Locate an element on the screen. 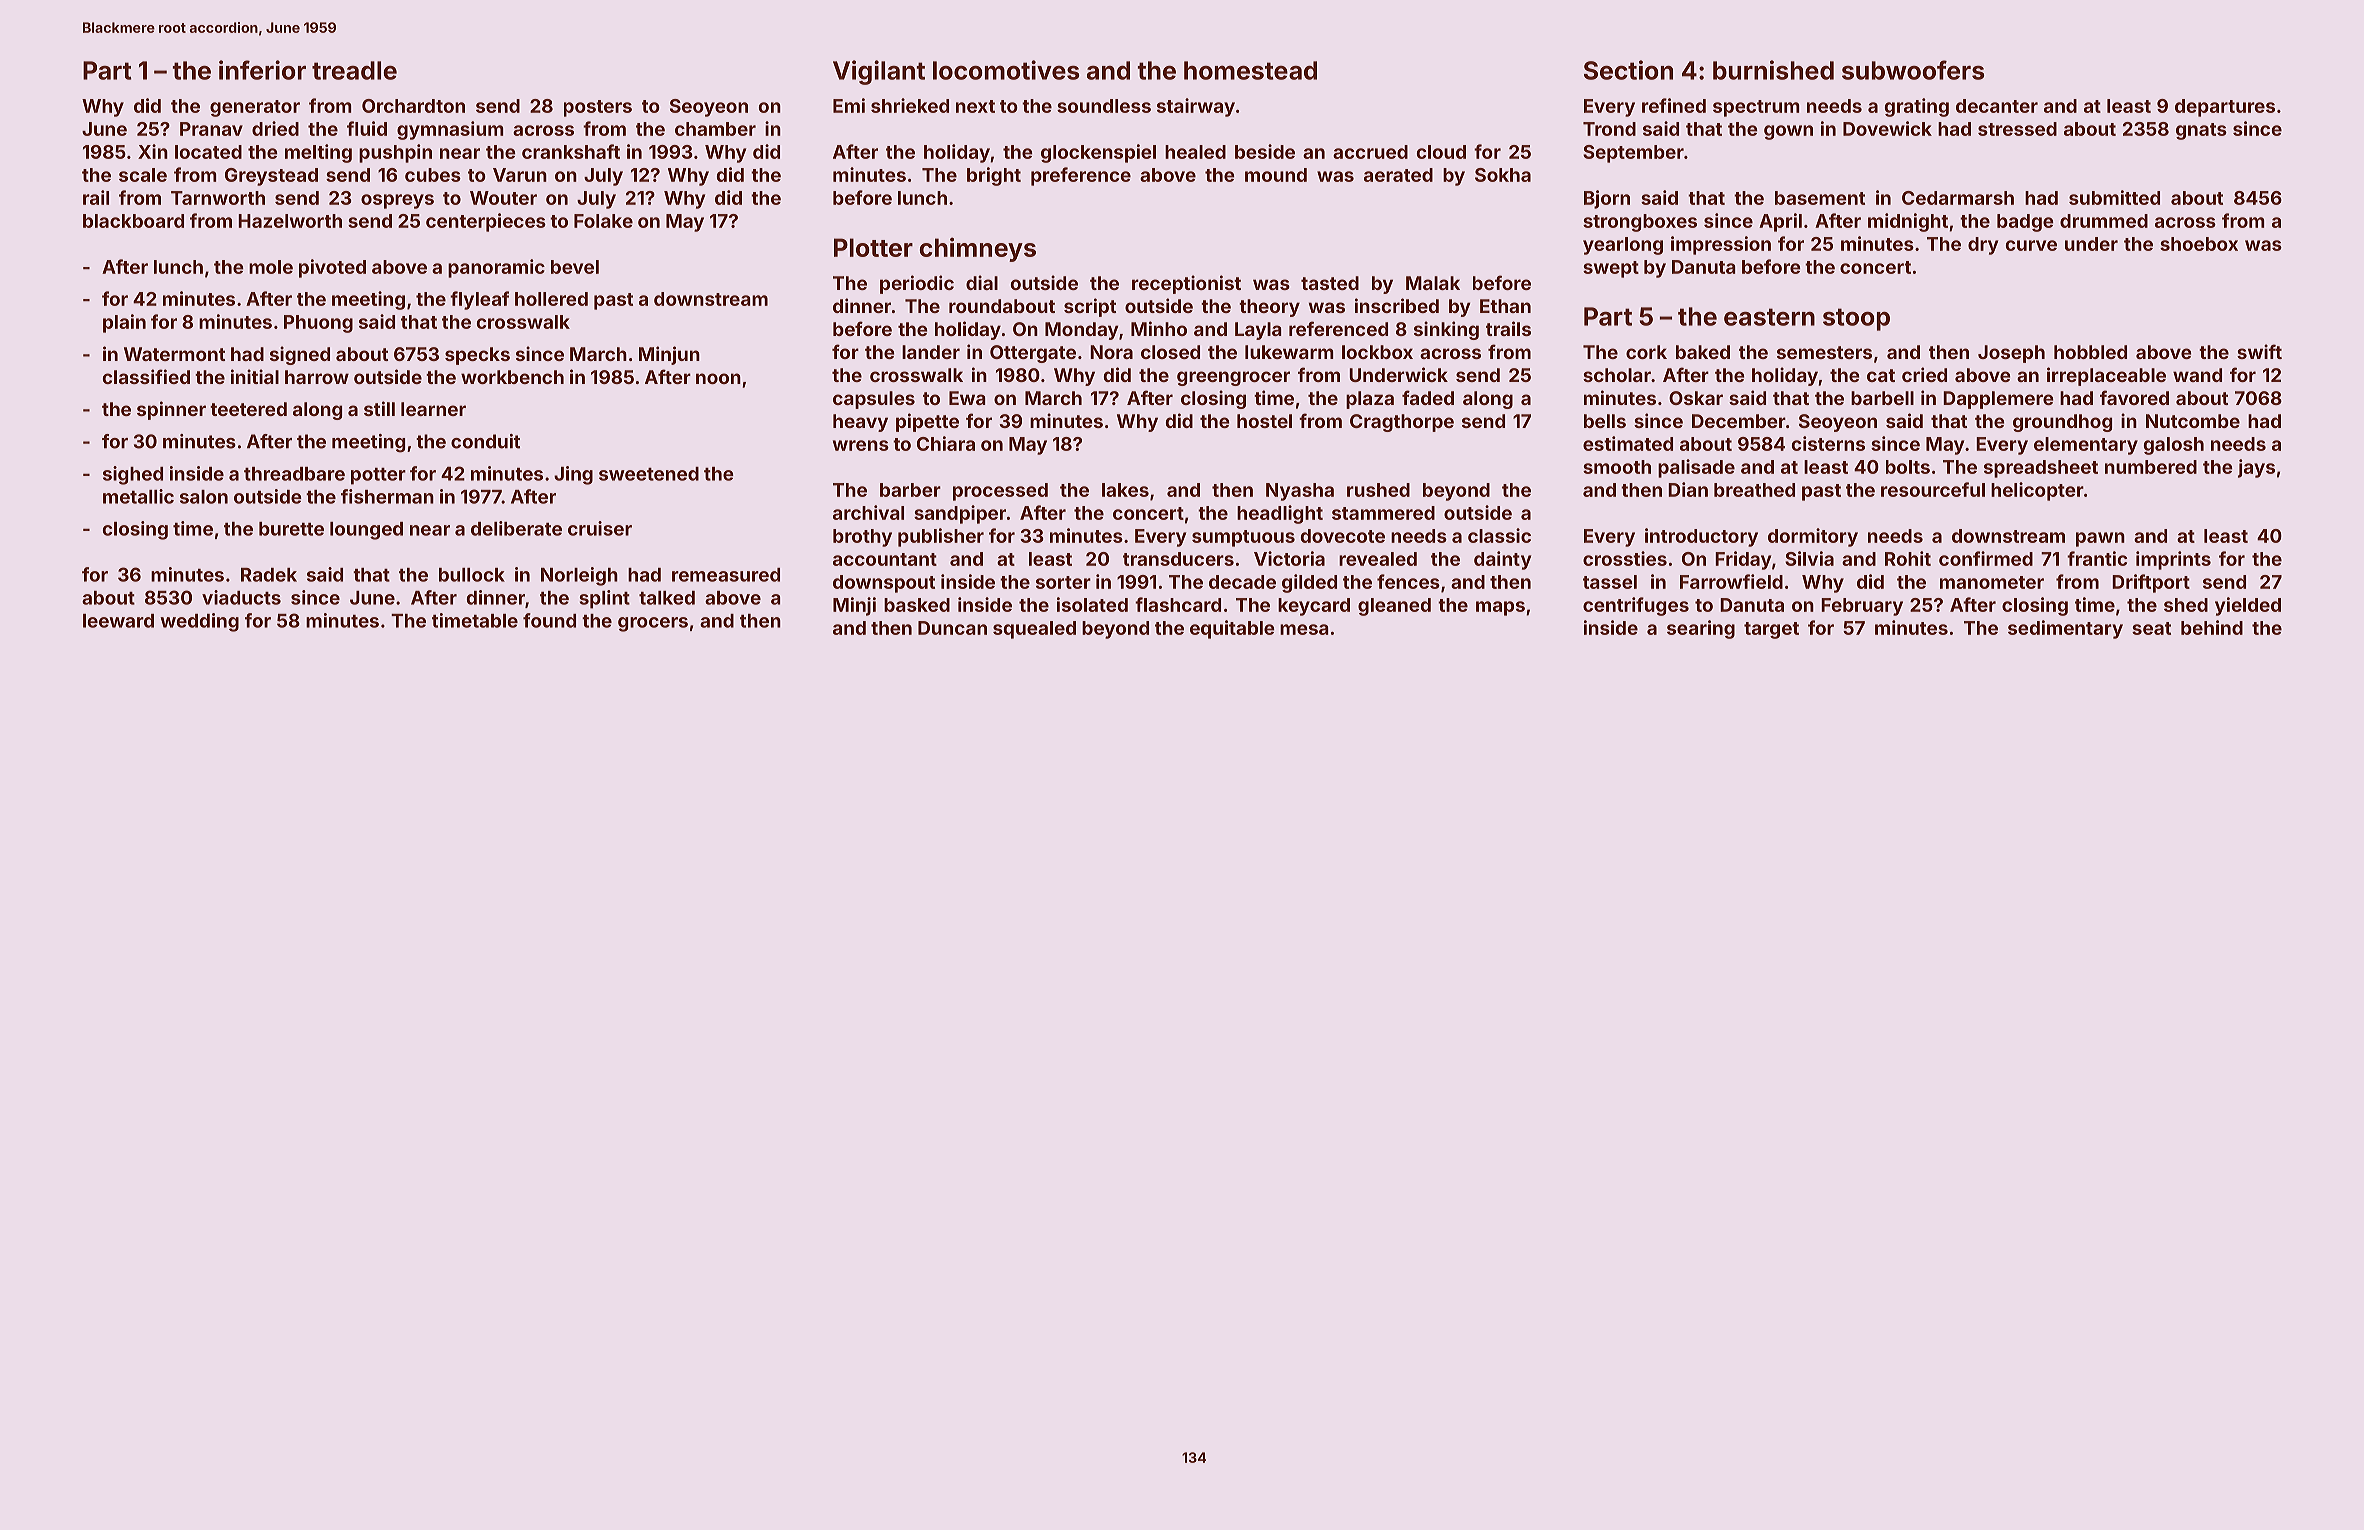 Image resolution: width=2364 pixels, height=1530 pixels. wedding is located at coordinates (199, 622).
